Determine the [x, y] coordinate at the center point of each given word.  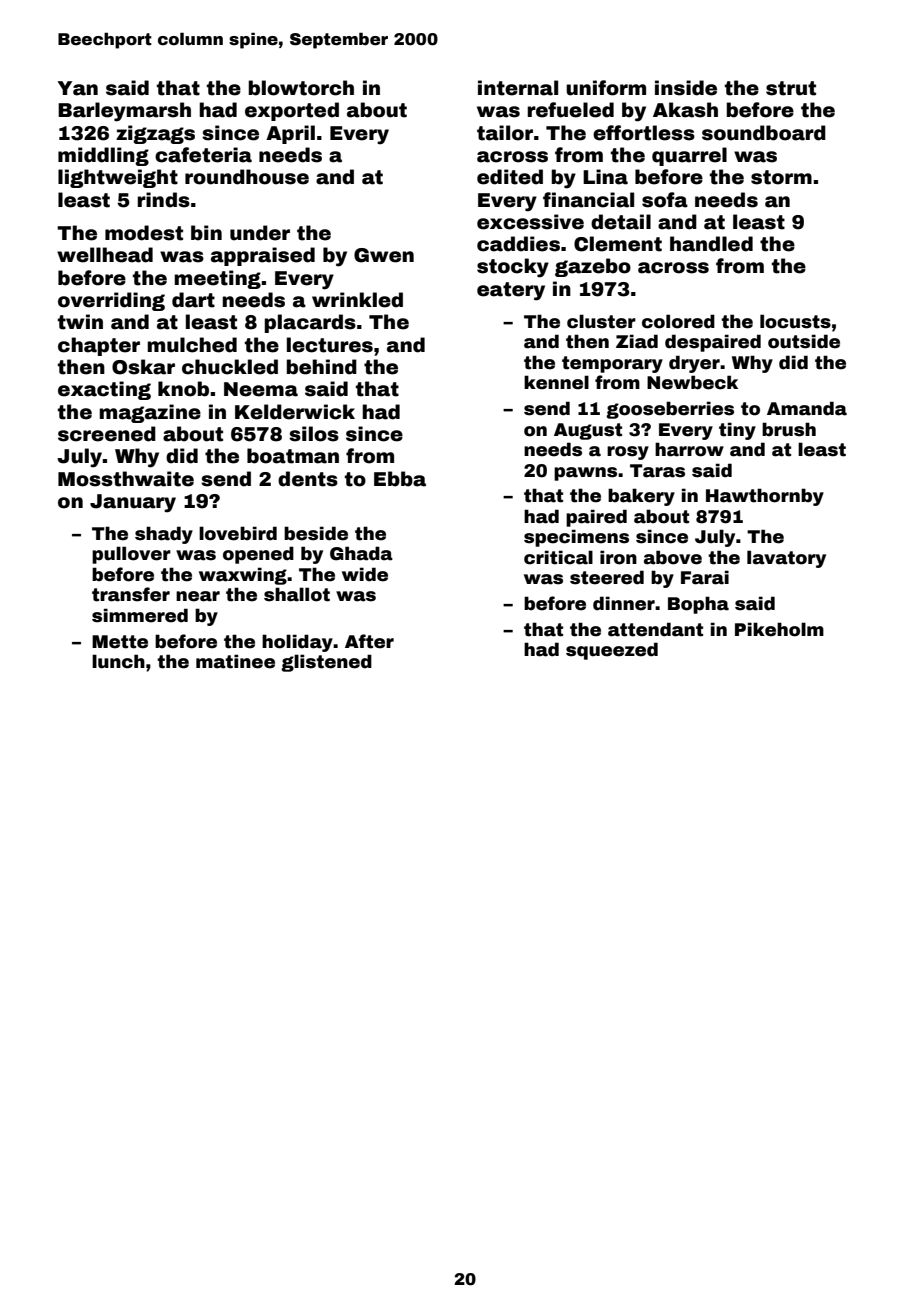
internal [518, 88]
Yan [77, 88]
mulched [192, 345]
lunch [118, 661]
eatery [511, 291]
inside [686, 88]
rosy [628, 453]
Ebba [400, 479]
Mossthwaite [126, 479]
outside [804, 341]
